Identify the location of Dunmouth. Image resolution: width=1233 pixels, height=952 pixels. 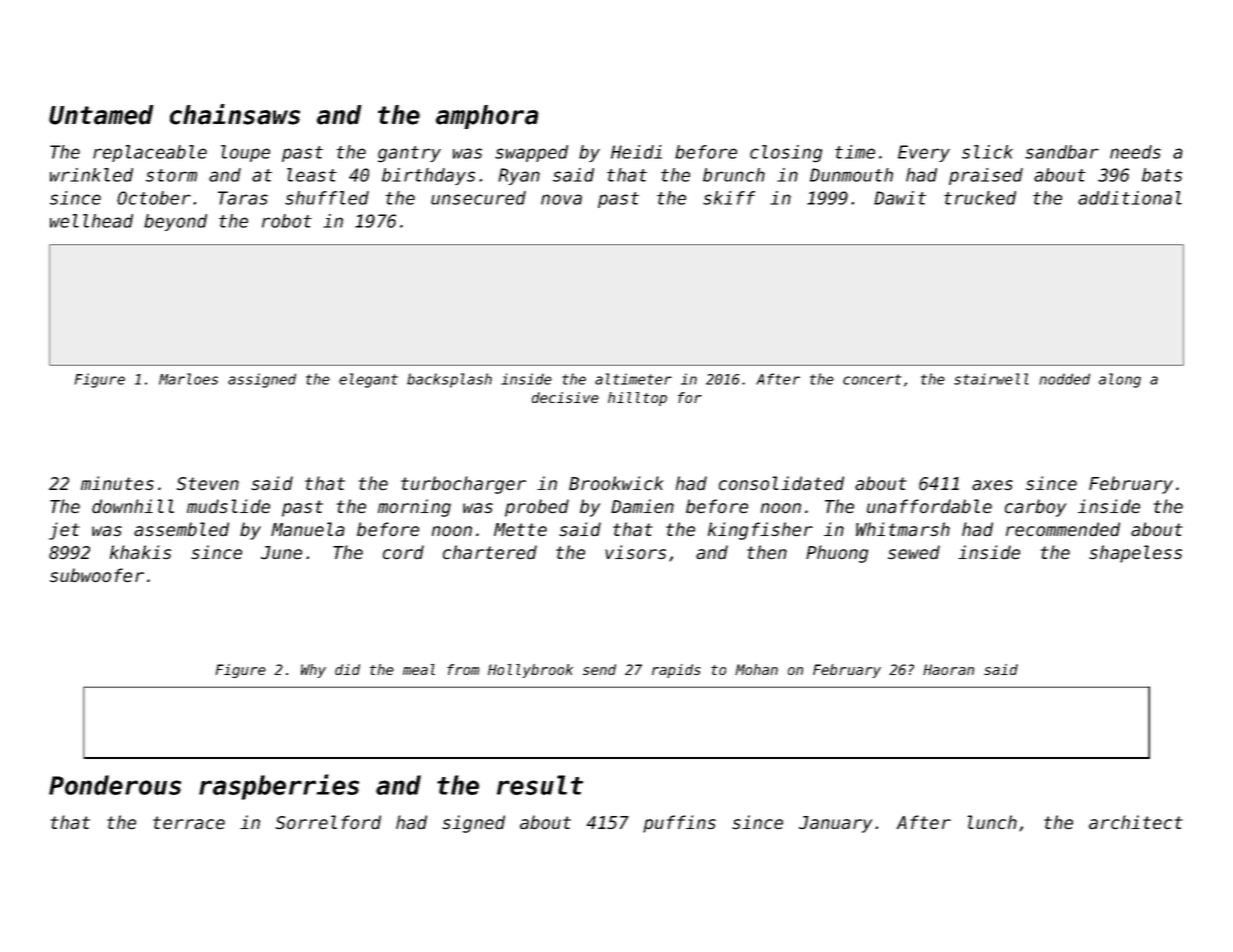
(851, 175).
